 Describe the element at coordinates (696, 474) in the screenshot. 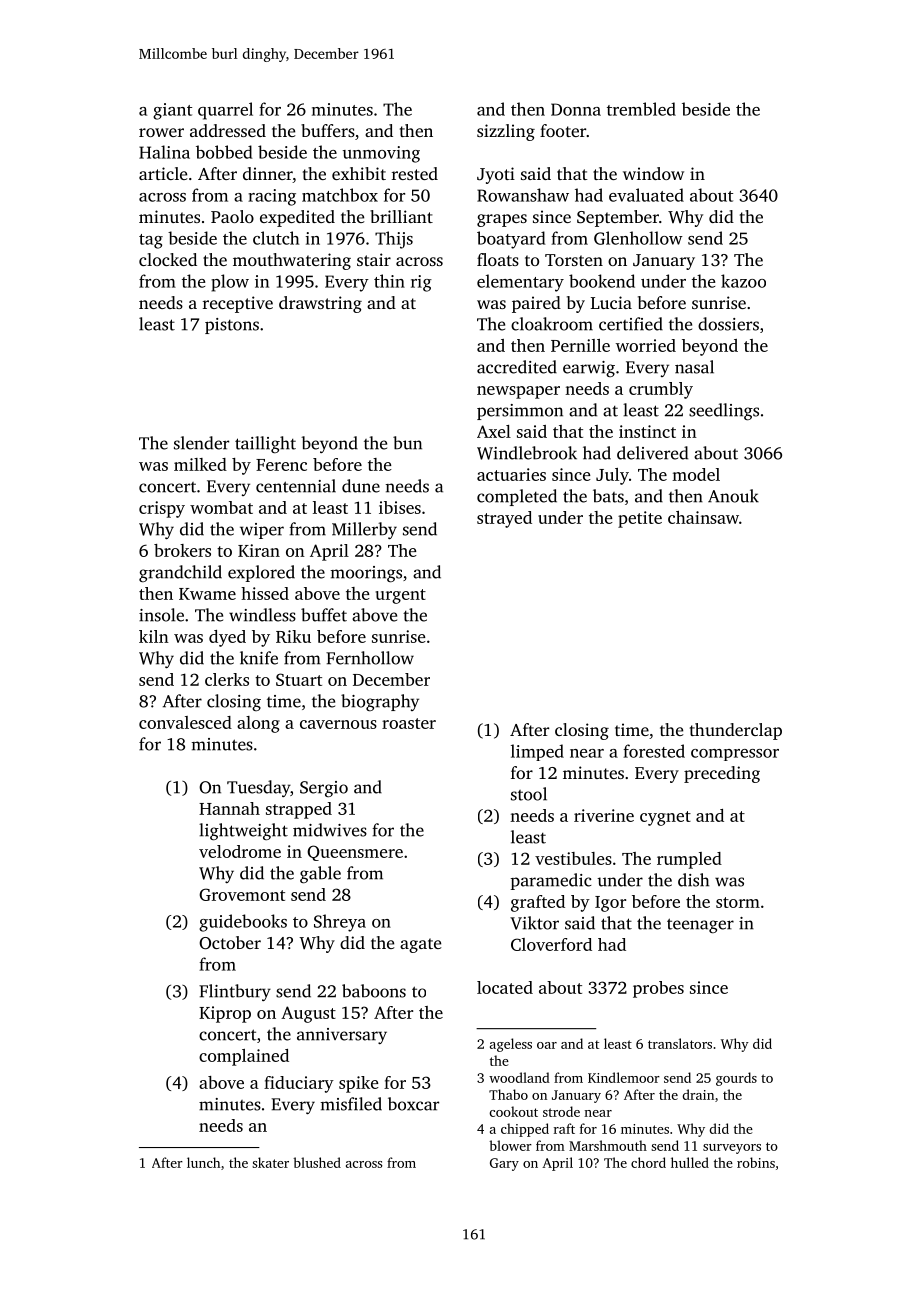

I see `model` at that location.
